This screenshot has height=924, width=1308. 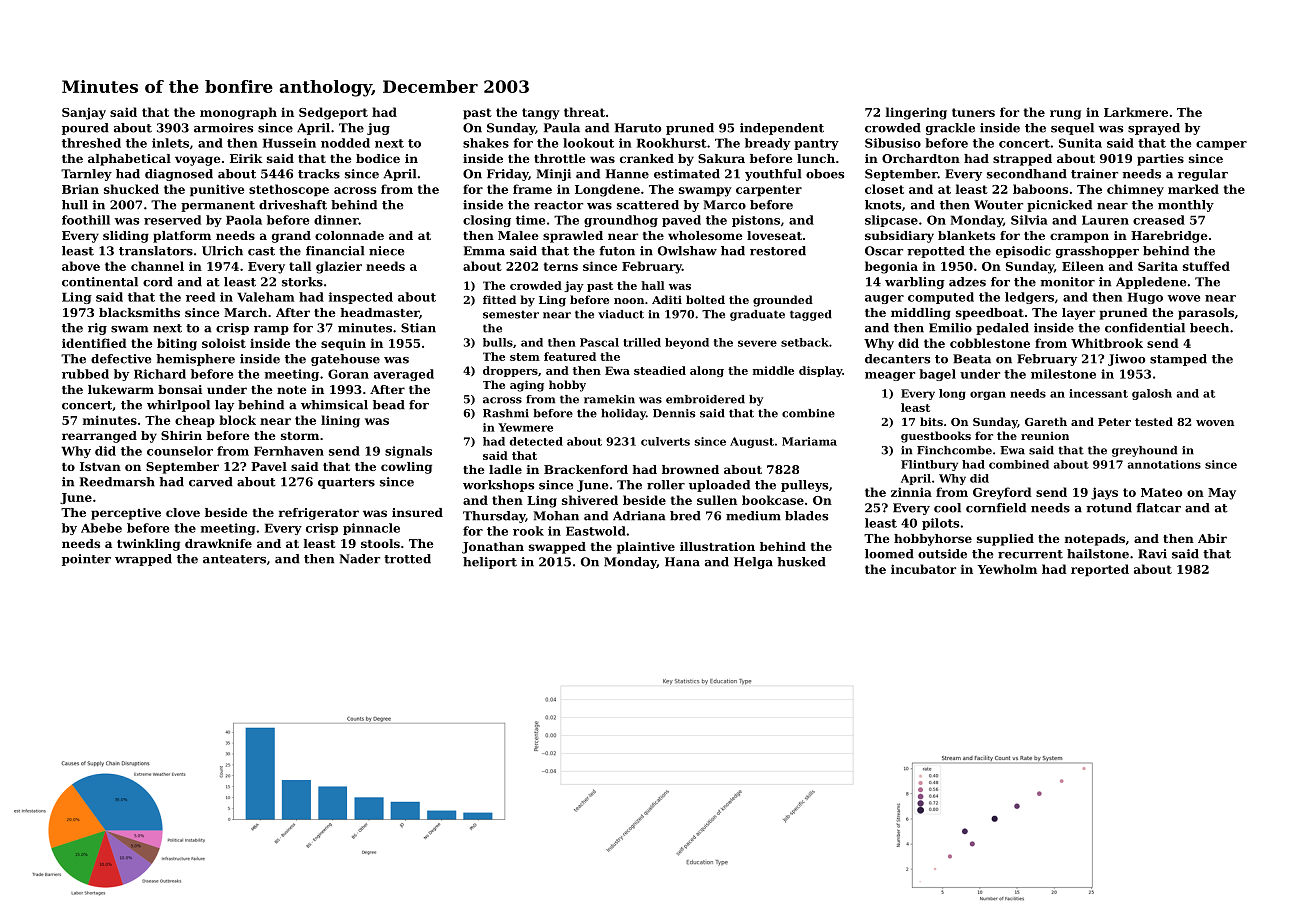 I want to click on bred, so click(x=685, y=516).
